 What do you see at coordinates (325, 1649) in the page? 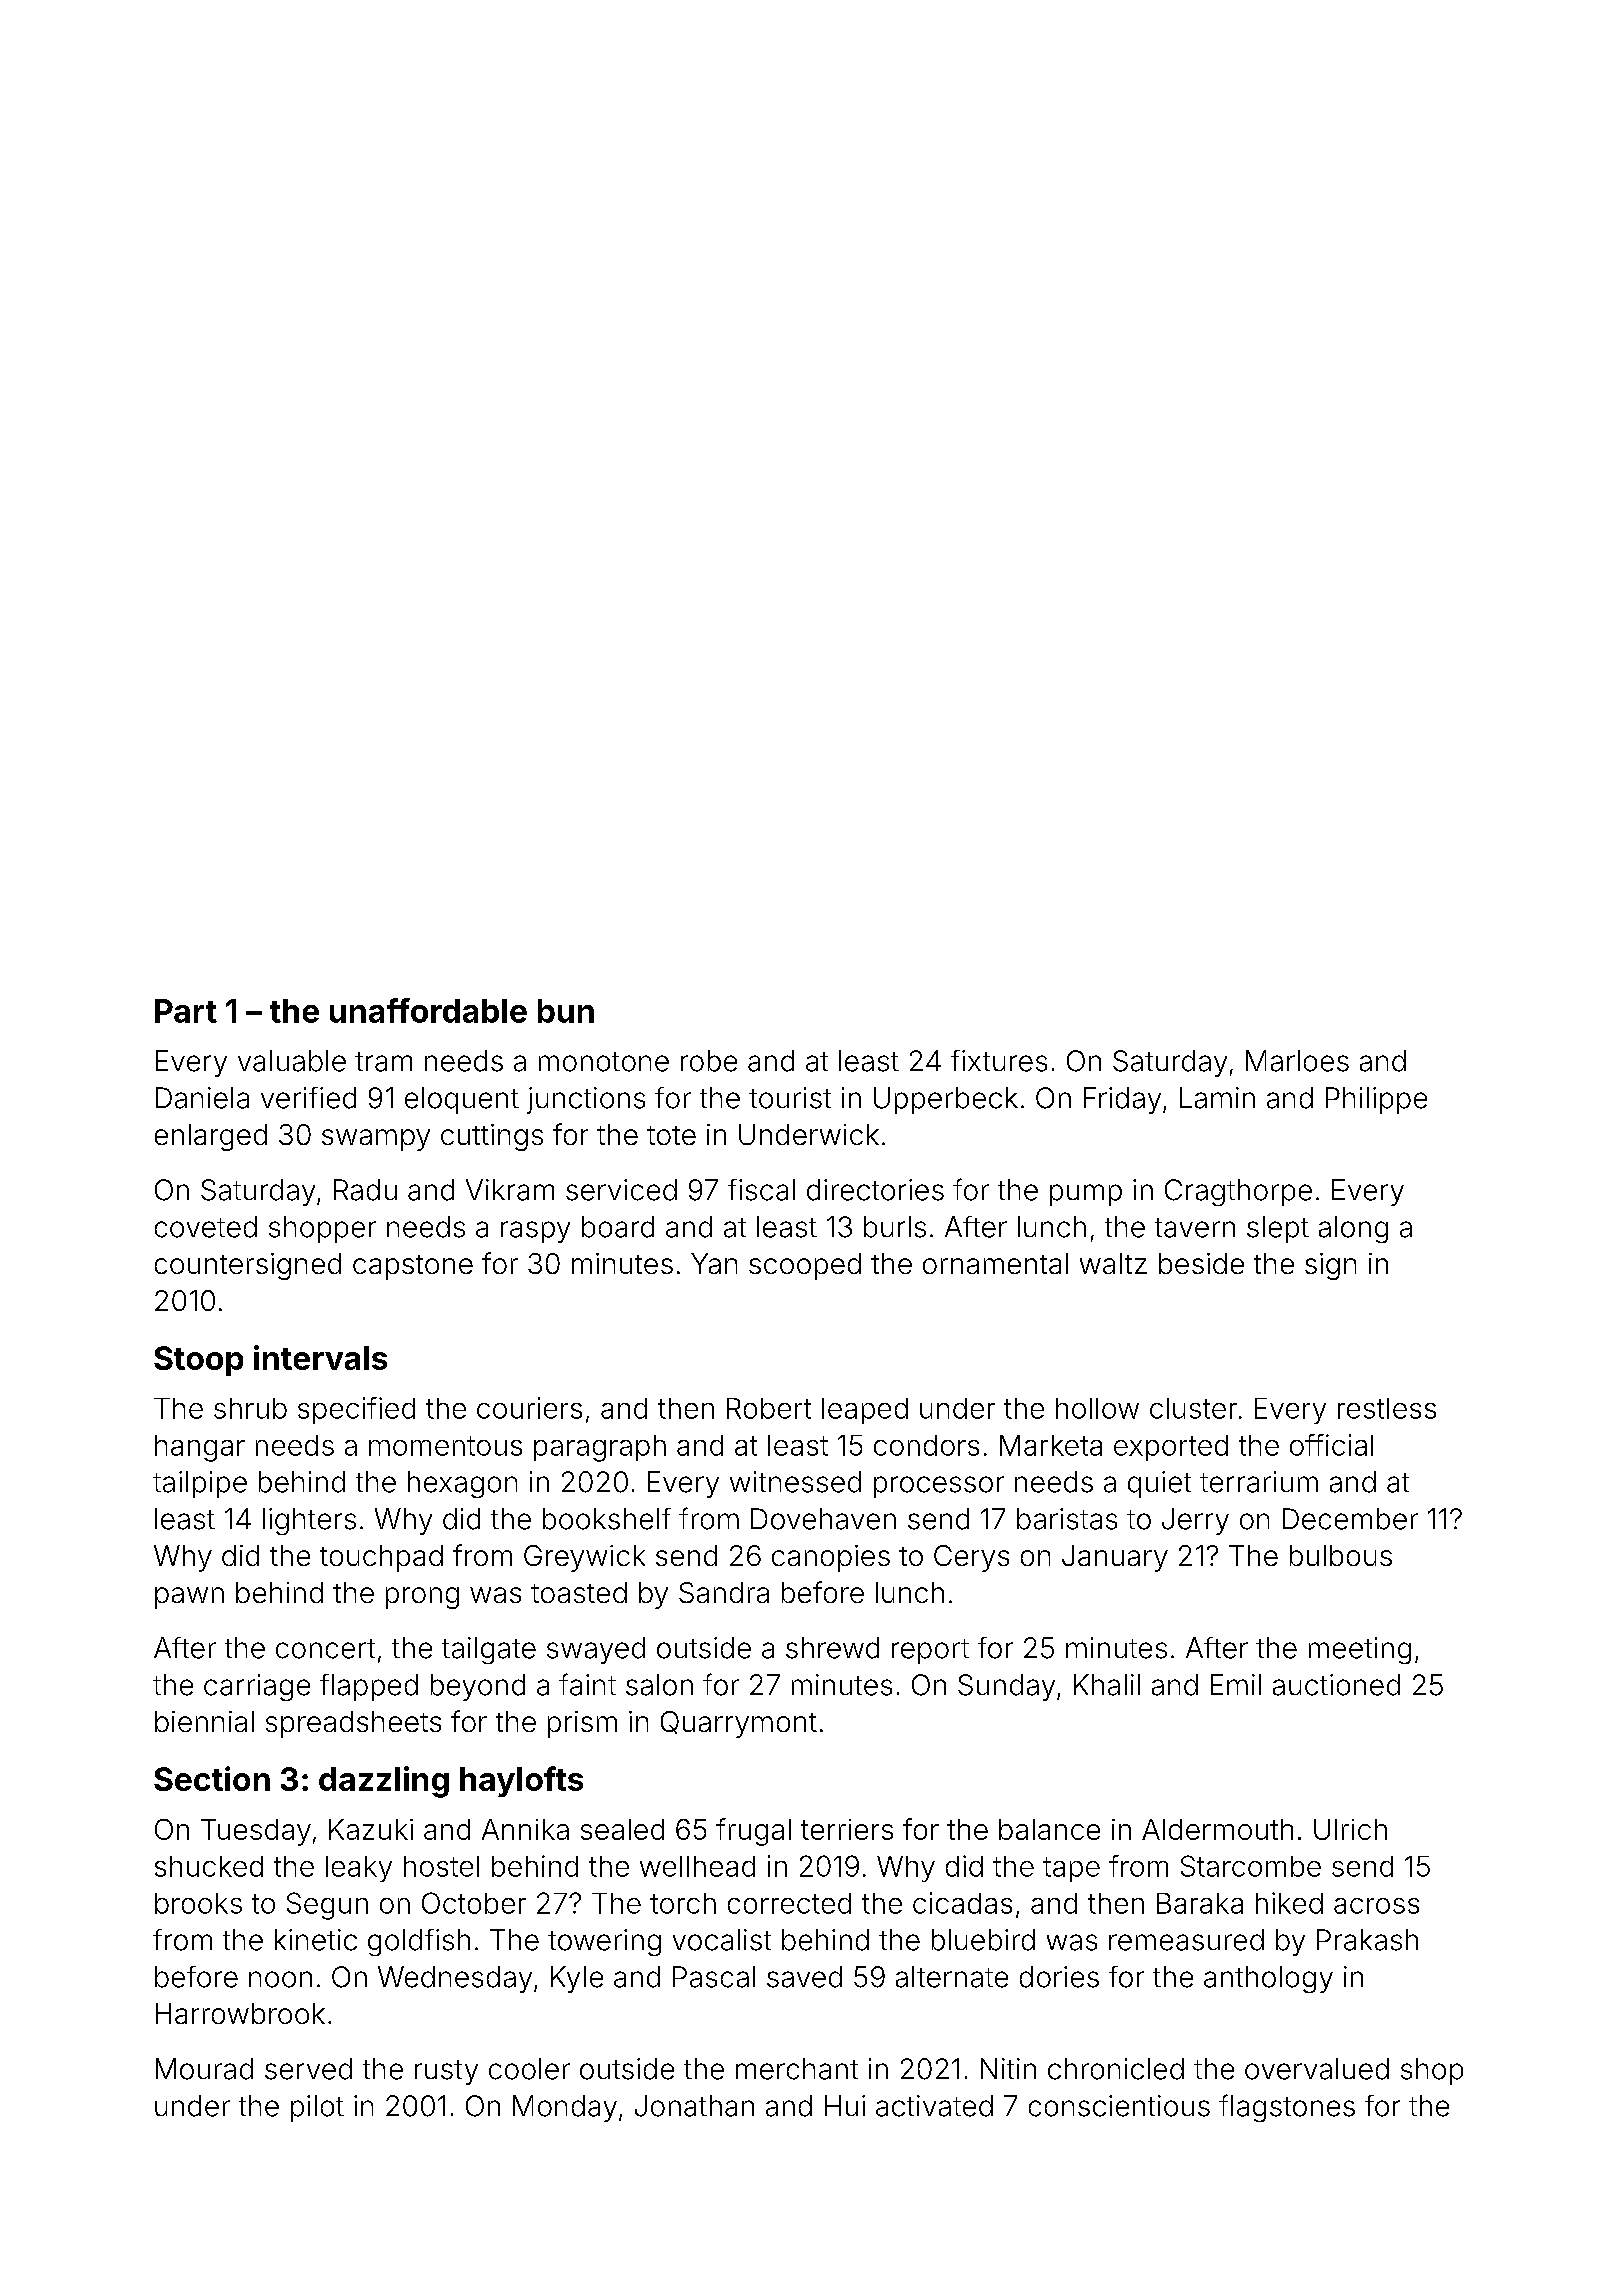
I see `concert` at bounding box center [325, 1649].
